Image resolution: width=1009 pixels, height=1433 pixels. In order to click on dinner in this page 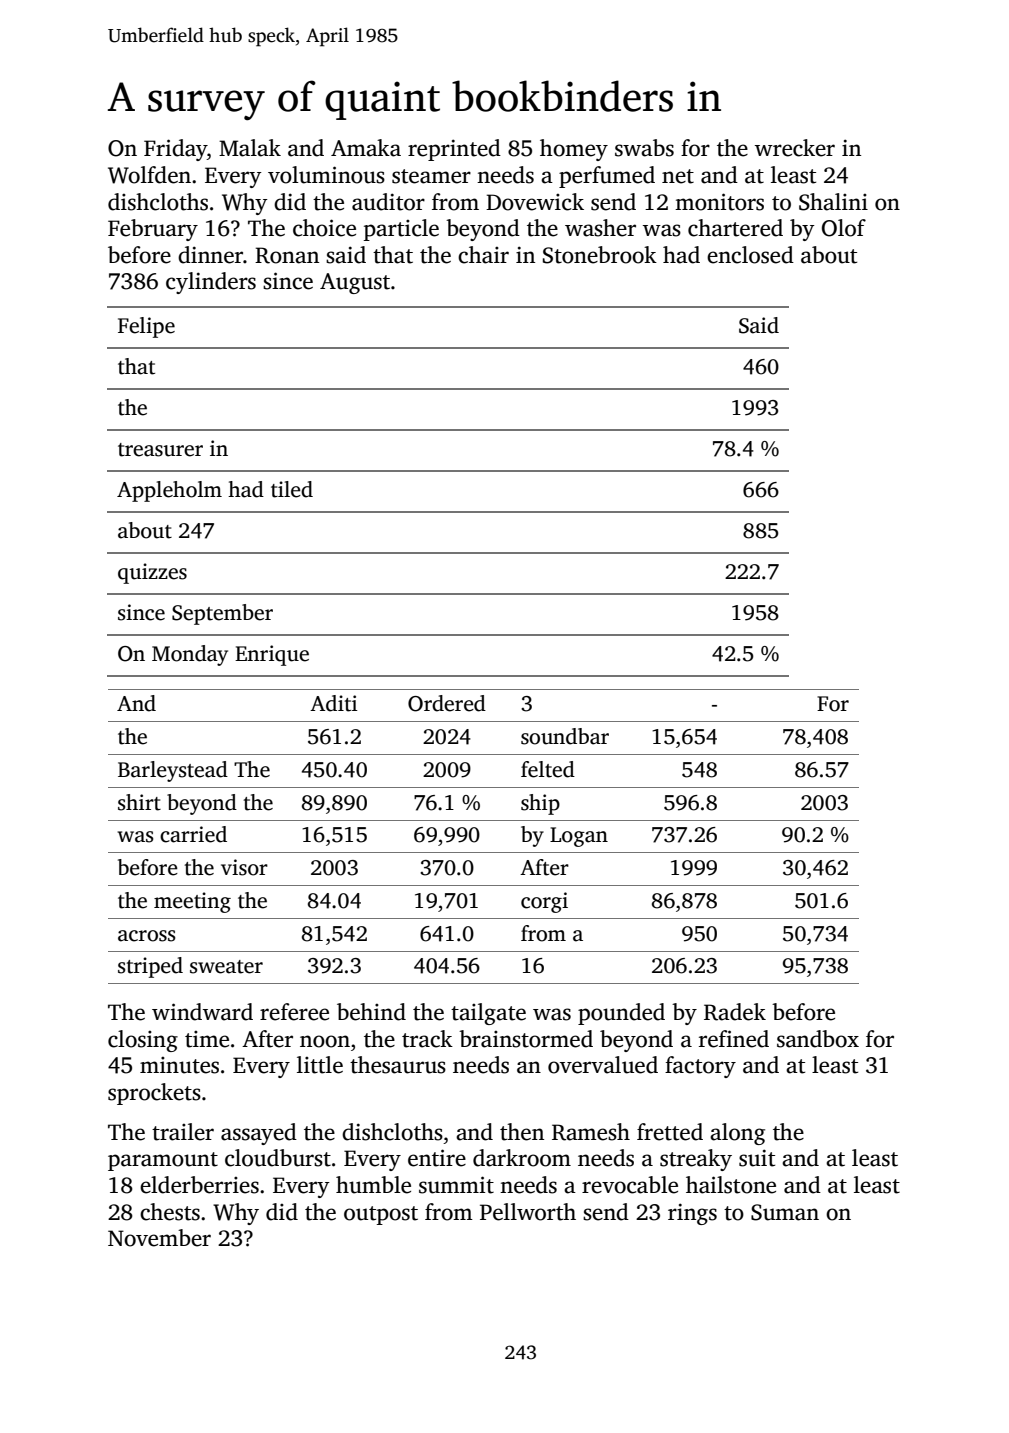, I will do `click(210, 255)`.
